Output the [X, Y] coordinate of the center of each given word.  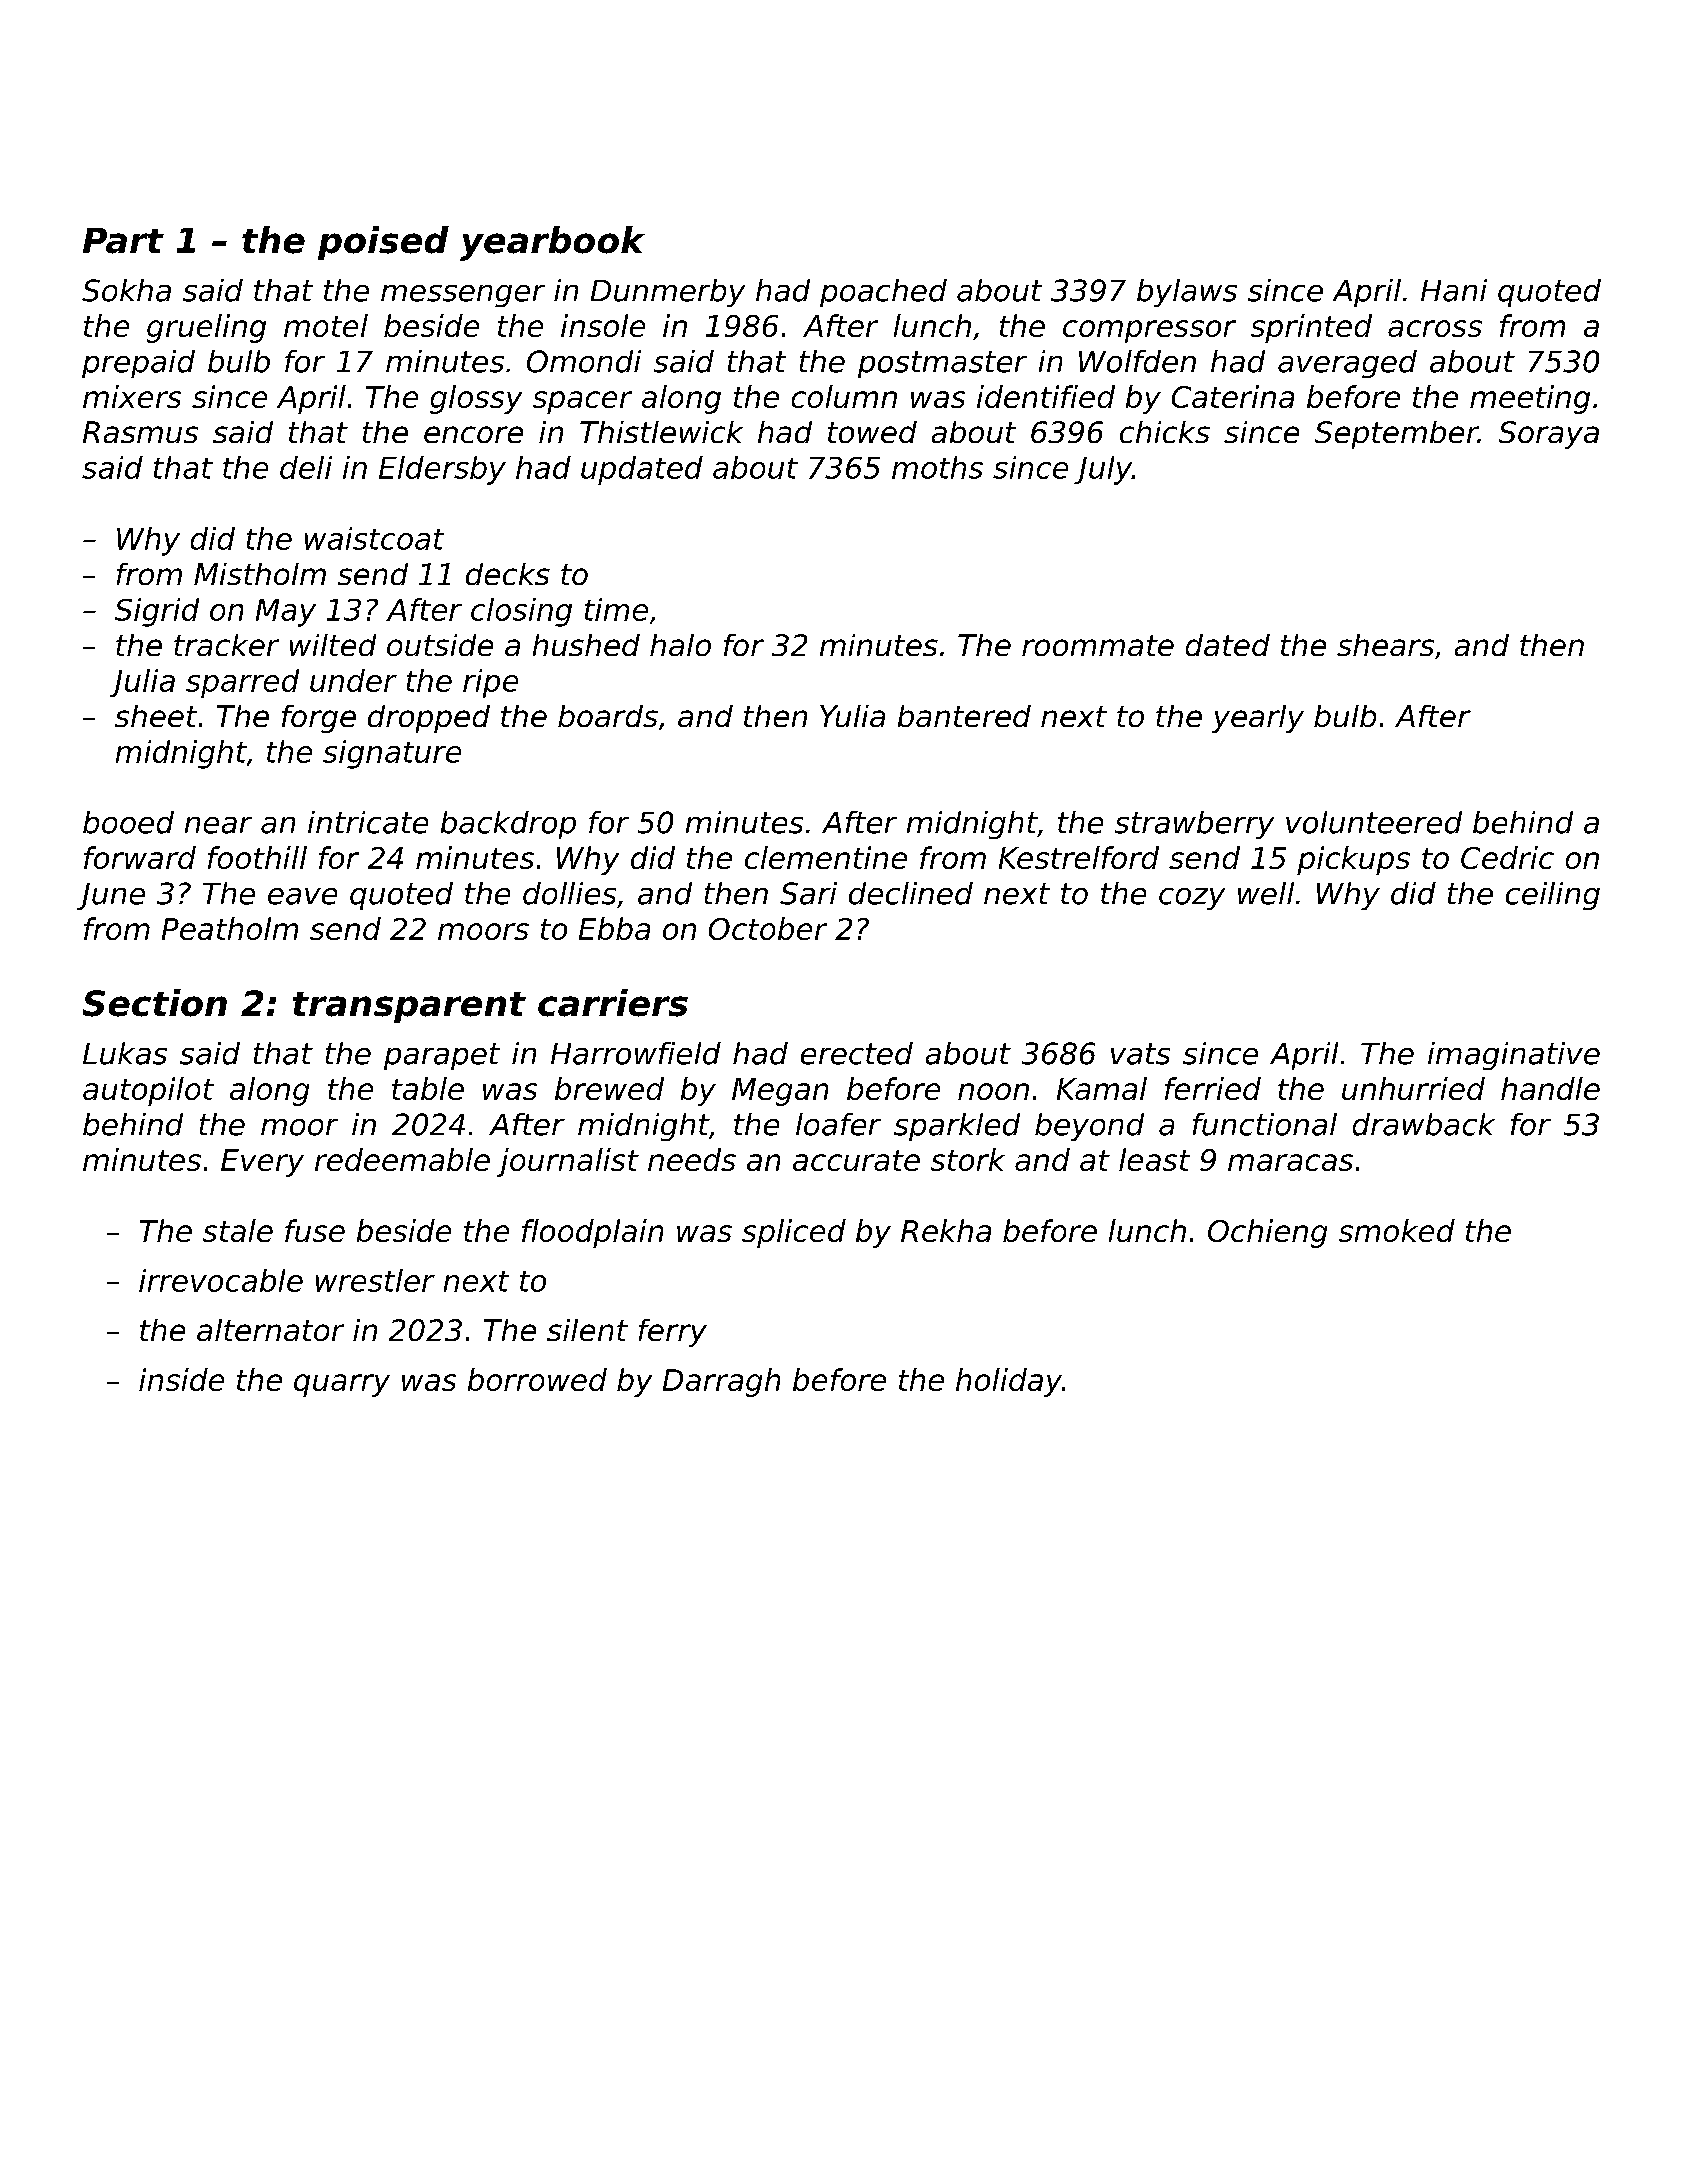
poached [883, 293]
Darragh [721, 1382]
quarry [342, 1385]
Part [123, 241]
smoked [1397, 1230]
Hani [1454, 290]
